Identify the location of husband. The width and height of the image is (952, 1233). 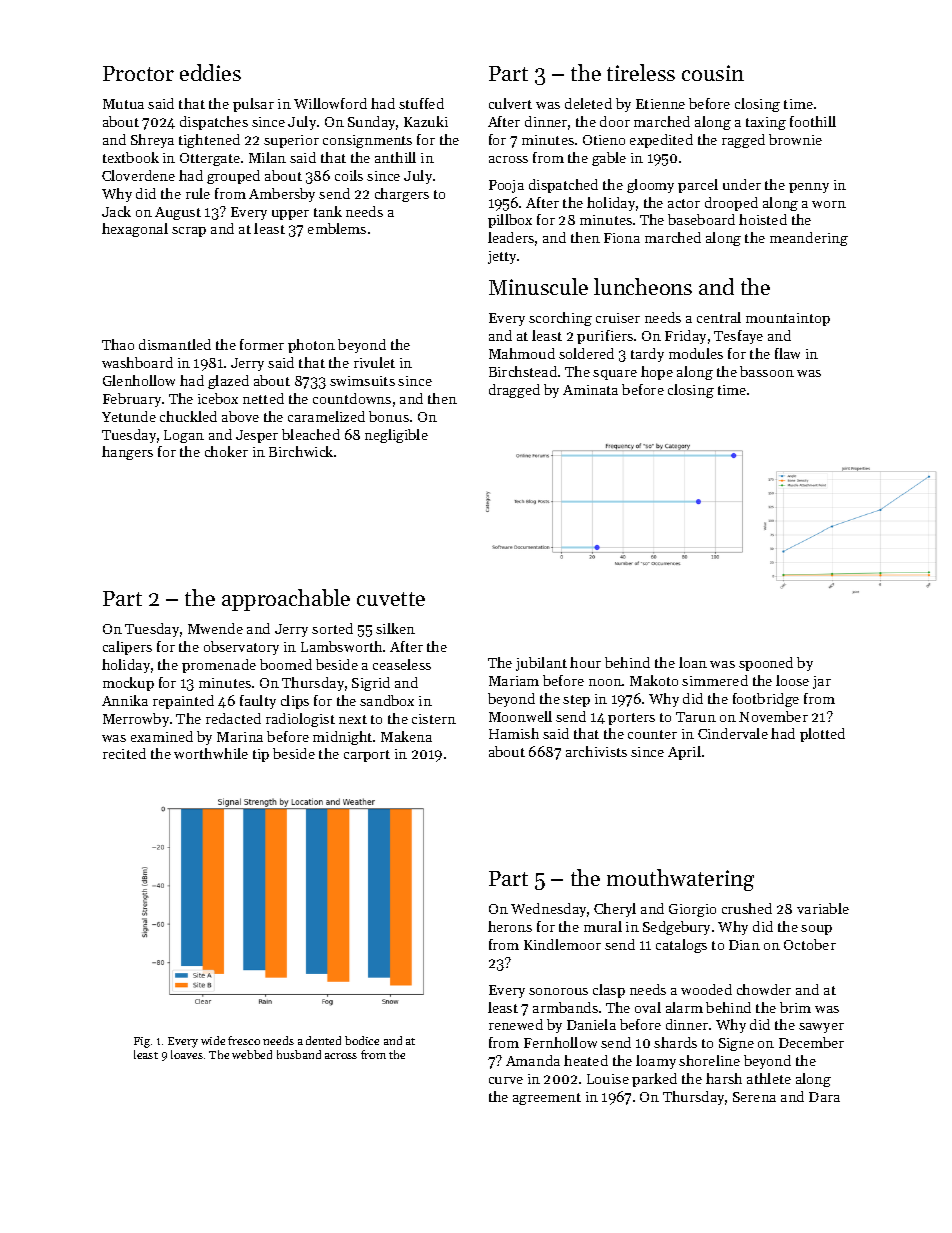
(299, 1054).
